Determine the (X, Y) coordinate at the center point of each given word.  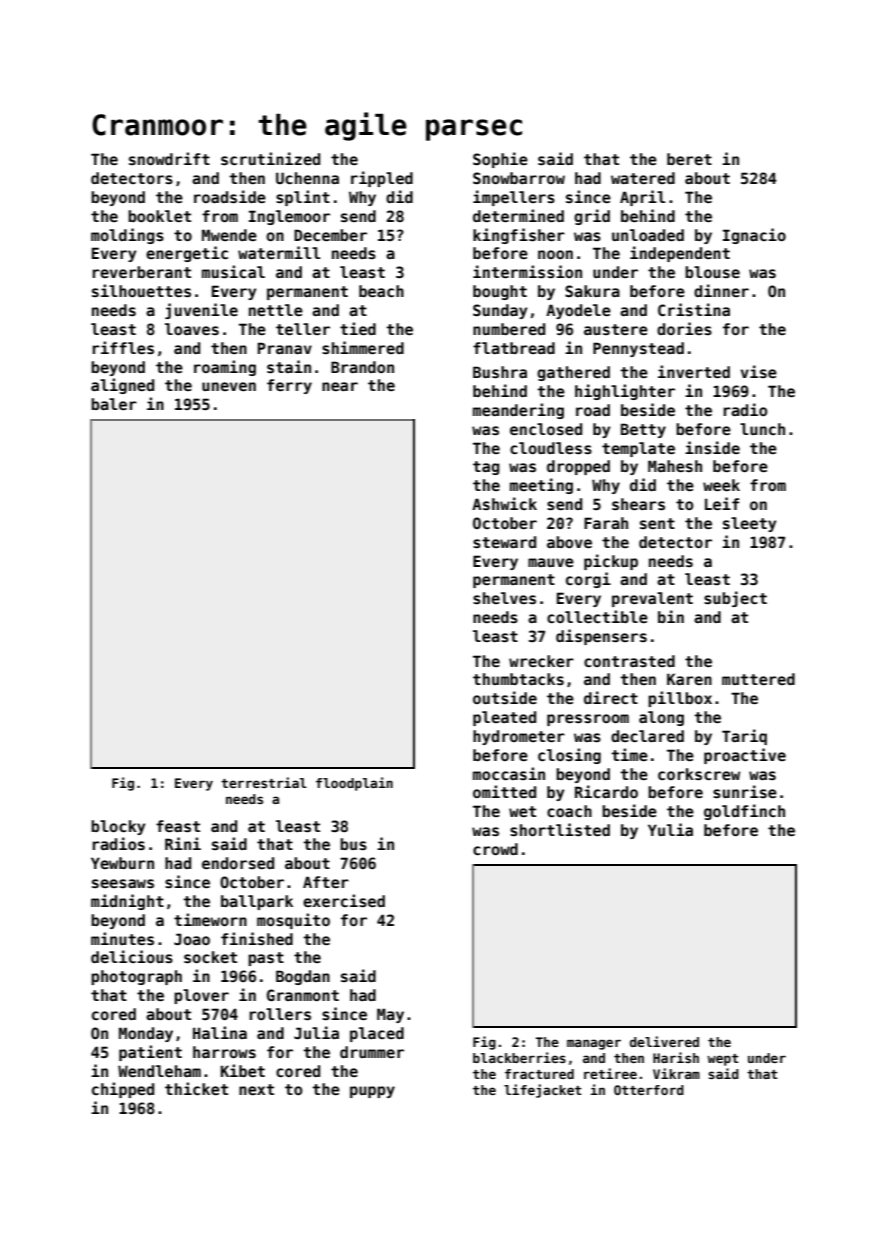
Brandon (362, 367)
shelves (504, 598)
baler (114, 404)
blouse (712, 272)
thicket (196, 1088)
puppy (372, 1092)
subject (735, 599)
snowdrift (169, 158)
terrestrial (264, 782)
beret (689, 159)
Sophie (500, 160)
